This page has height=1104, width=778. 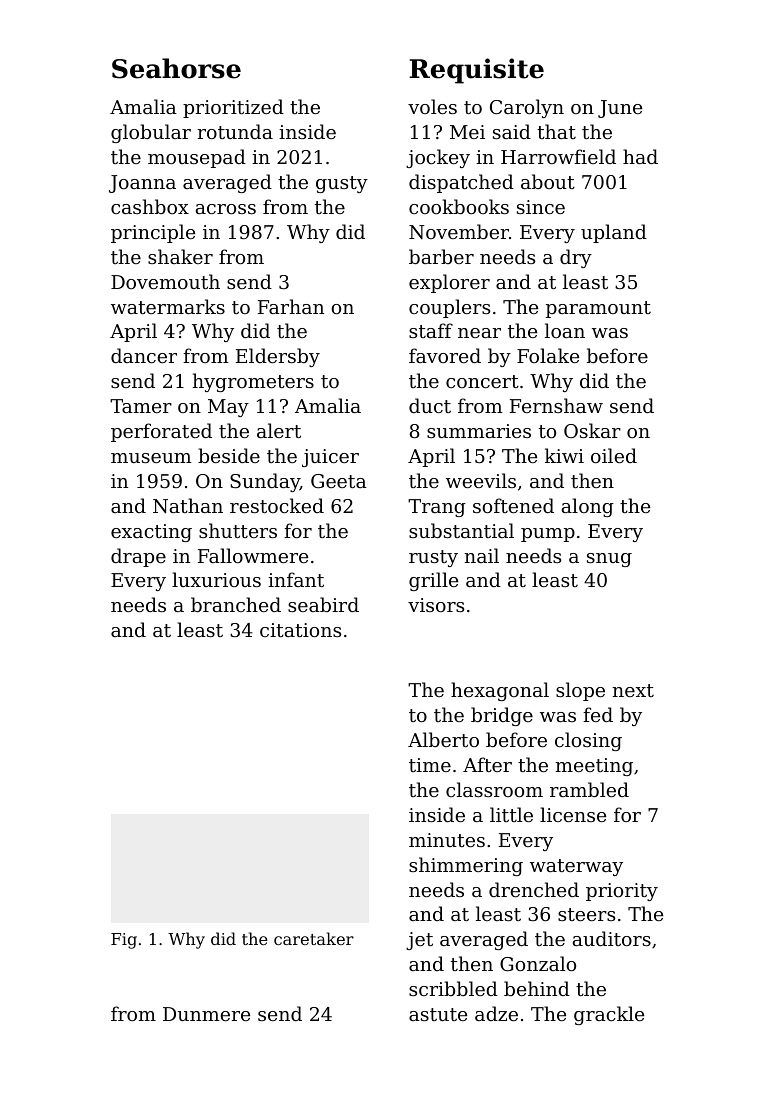 What do you see at coordinates (180, 256) in the page?
I see `shaker` at bounding box center [180, 256].
